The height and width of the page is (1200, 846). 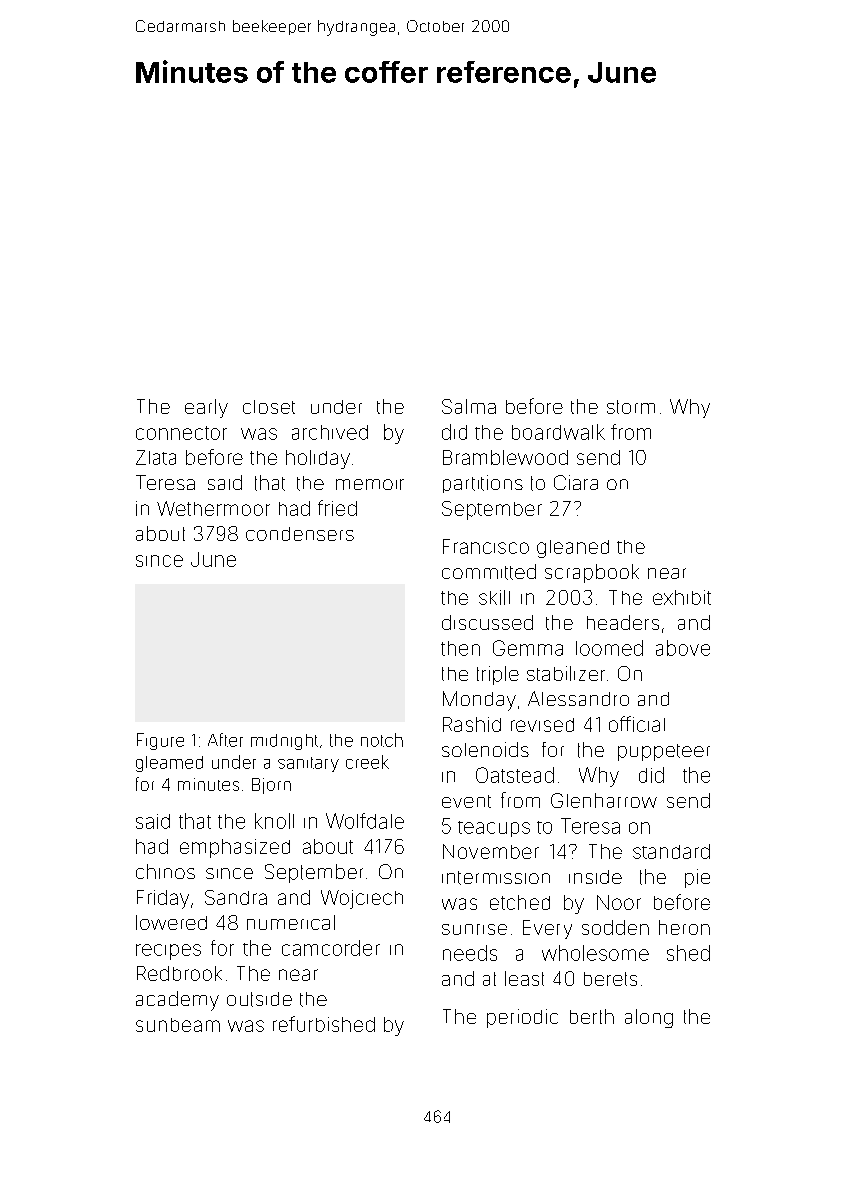 What do you see at coordinates (631, 407) in the page?
I see `storm` at bounding box center [631, 407].
